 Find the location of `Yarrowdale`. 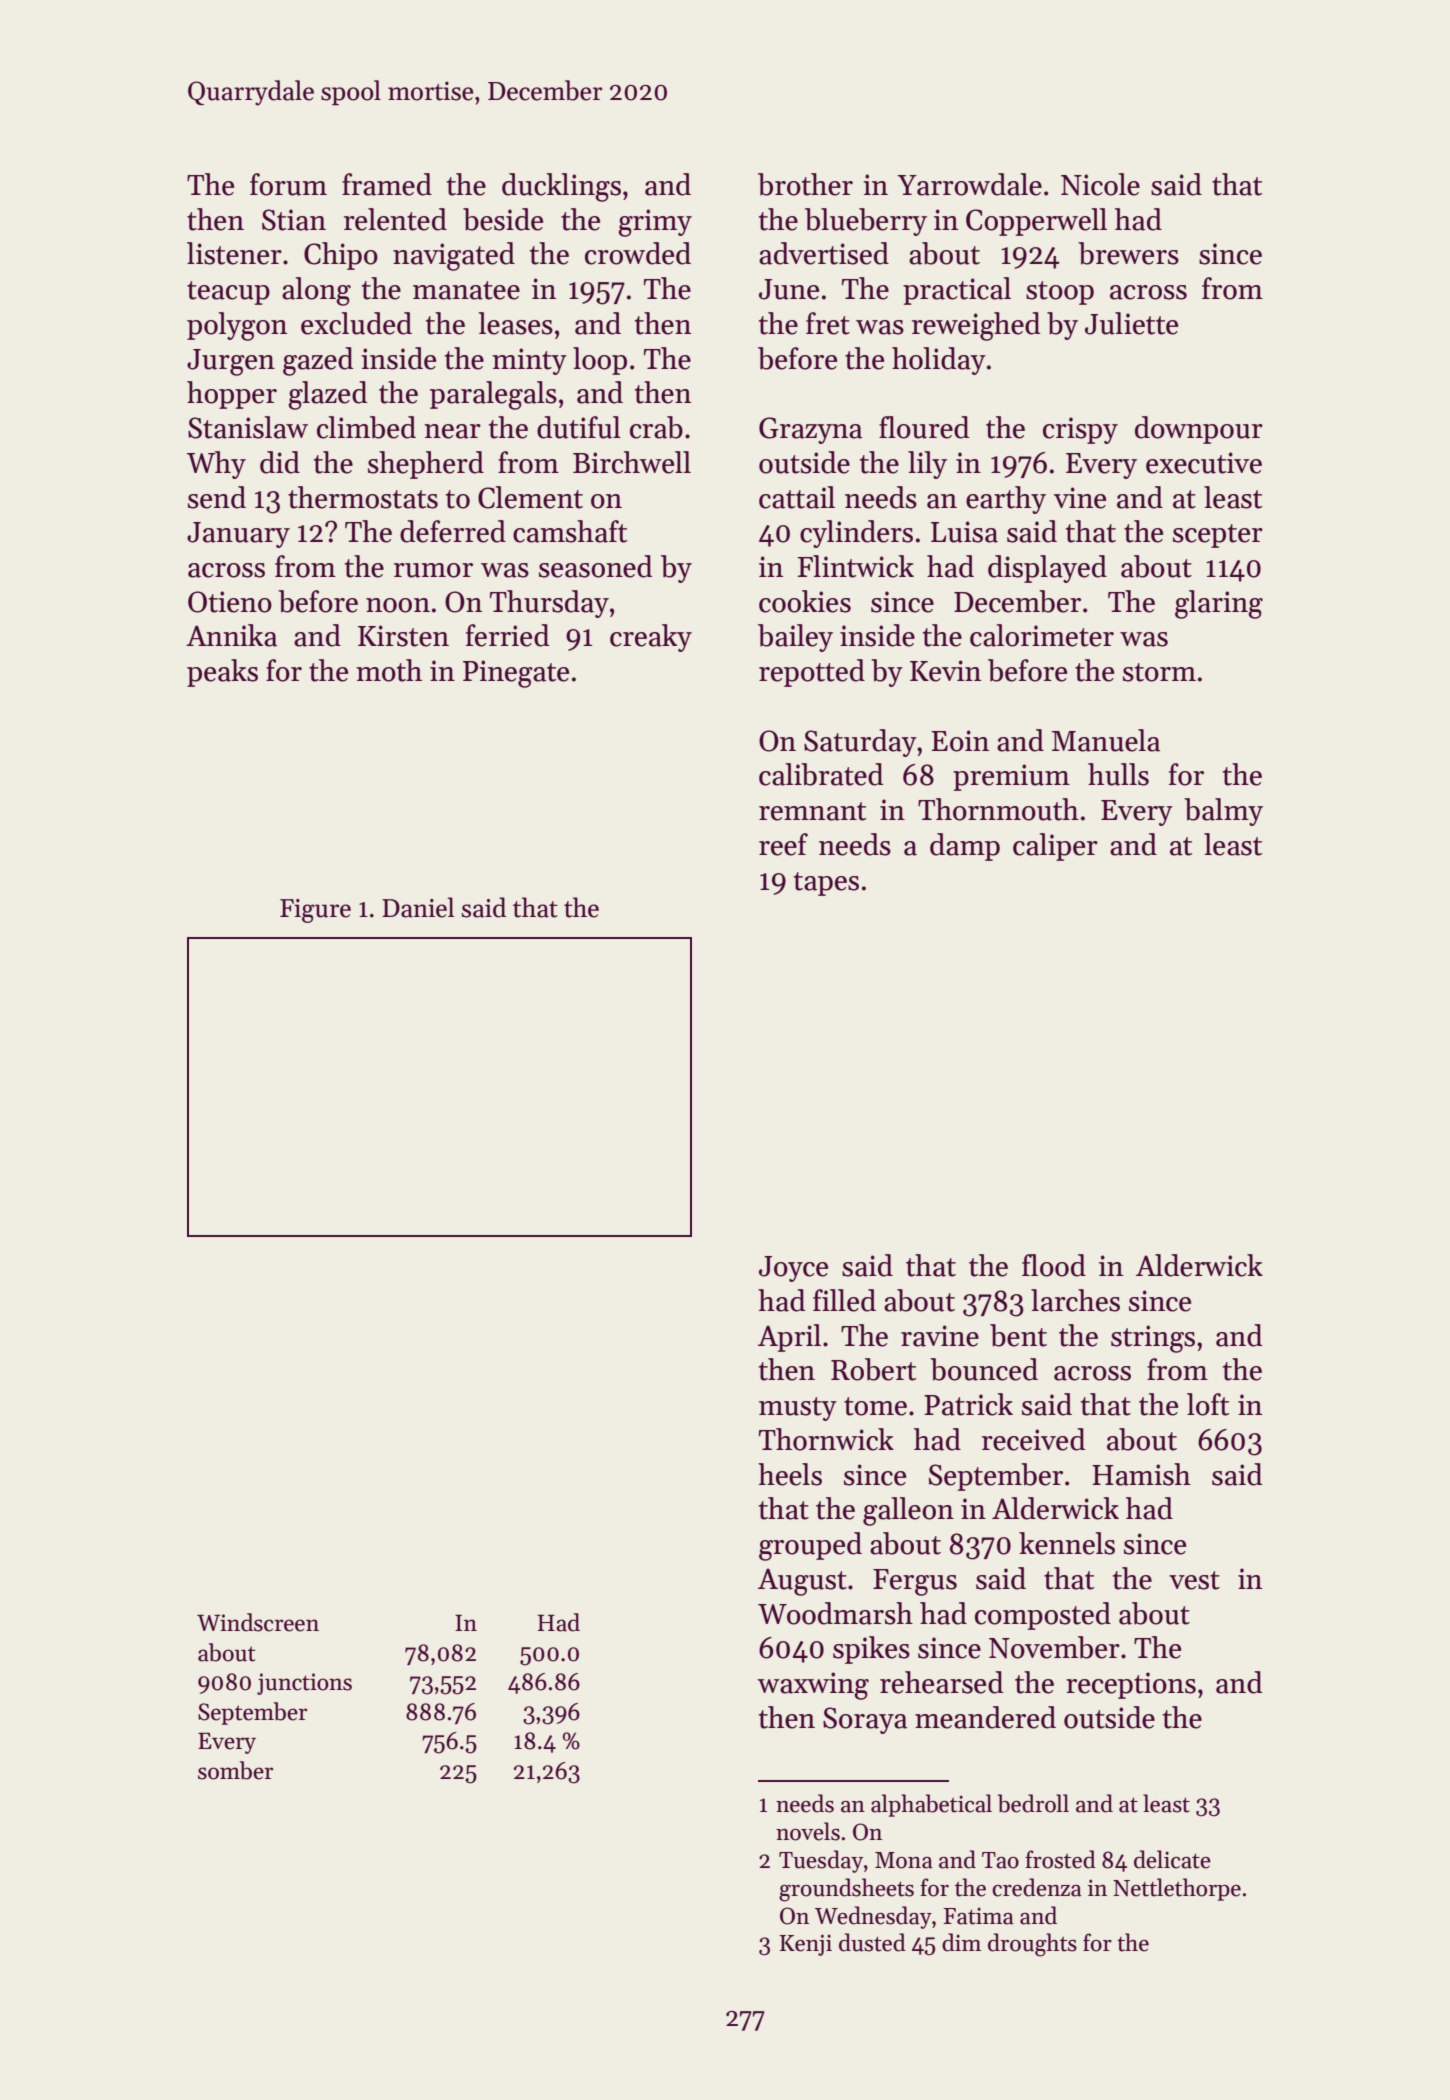

Yarrowdale is located at coordinates (969, 184).
